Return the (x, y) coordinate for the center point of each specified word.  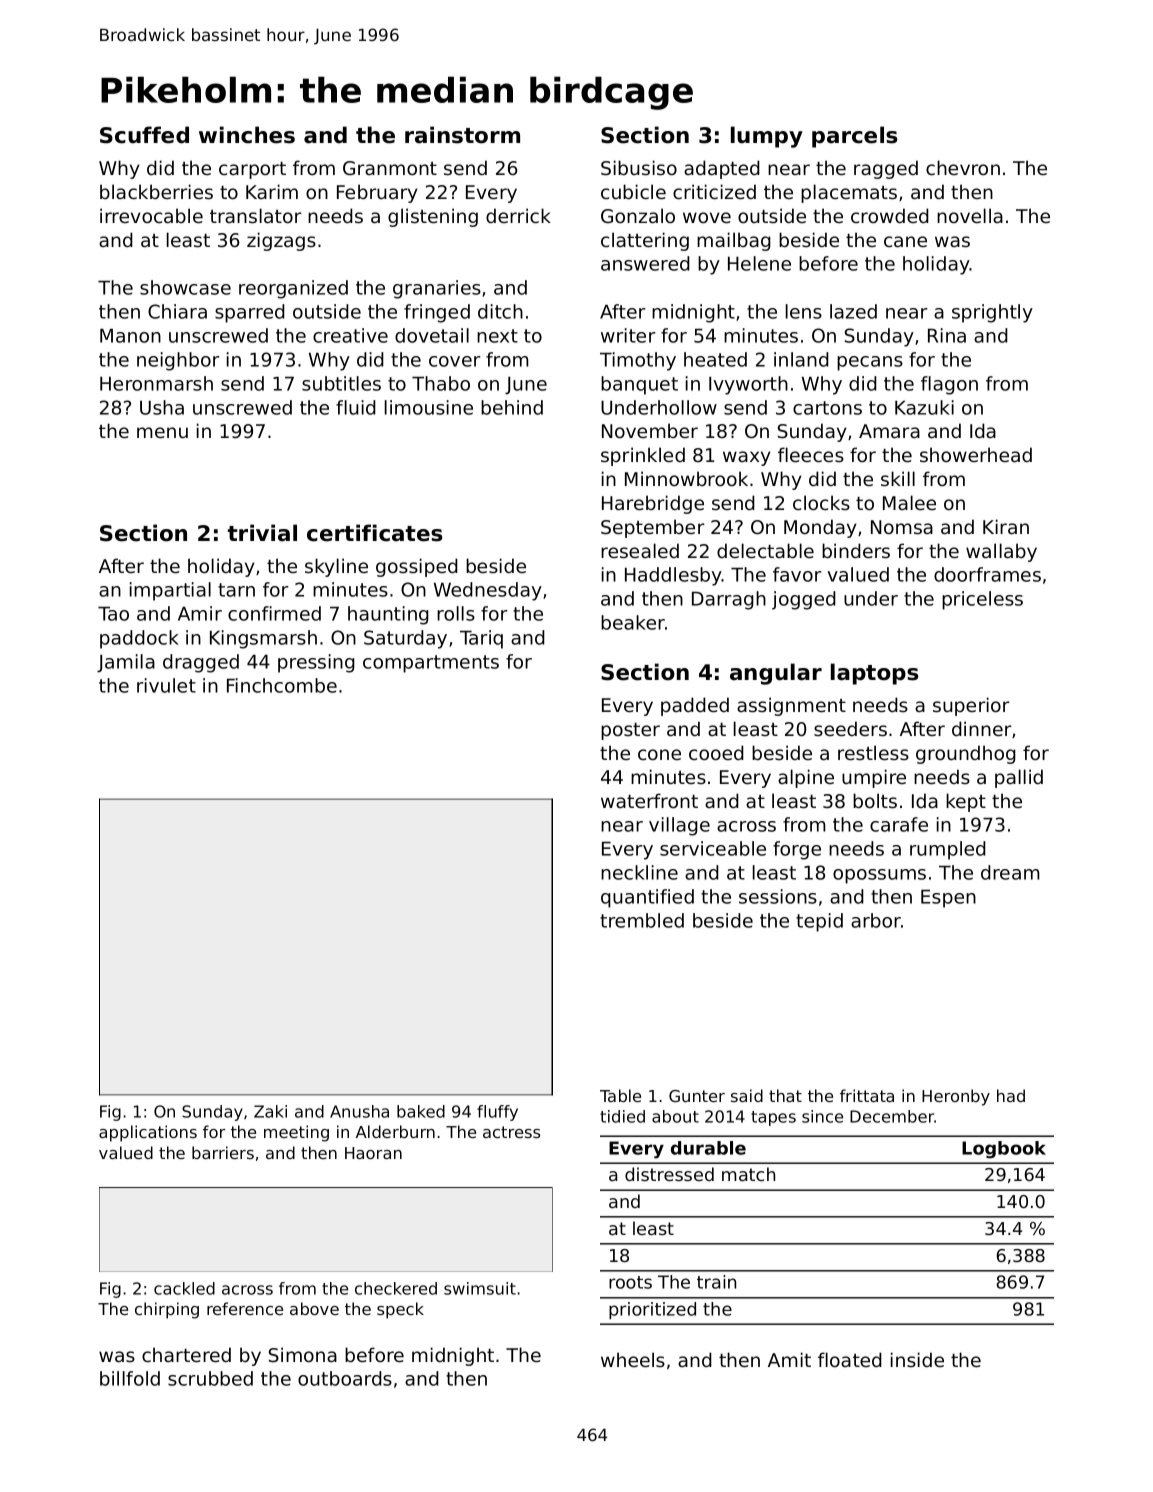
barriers (223, 1152)
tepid (819, 922)
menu (162, 433)
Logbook (1004, 1150)
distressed (669, 1174)
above (314, 1308)
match (748, 1174)
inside (917, 1359)
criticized (714, 192)
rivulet (166, 685)
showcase (185, 287)
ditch (500, 311)
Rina (947, 335)
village (679, 826)
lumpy (767, 137)
